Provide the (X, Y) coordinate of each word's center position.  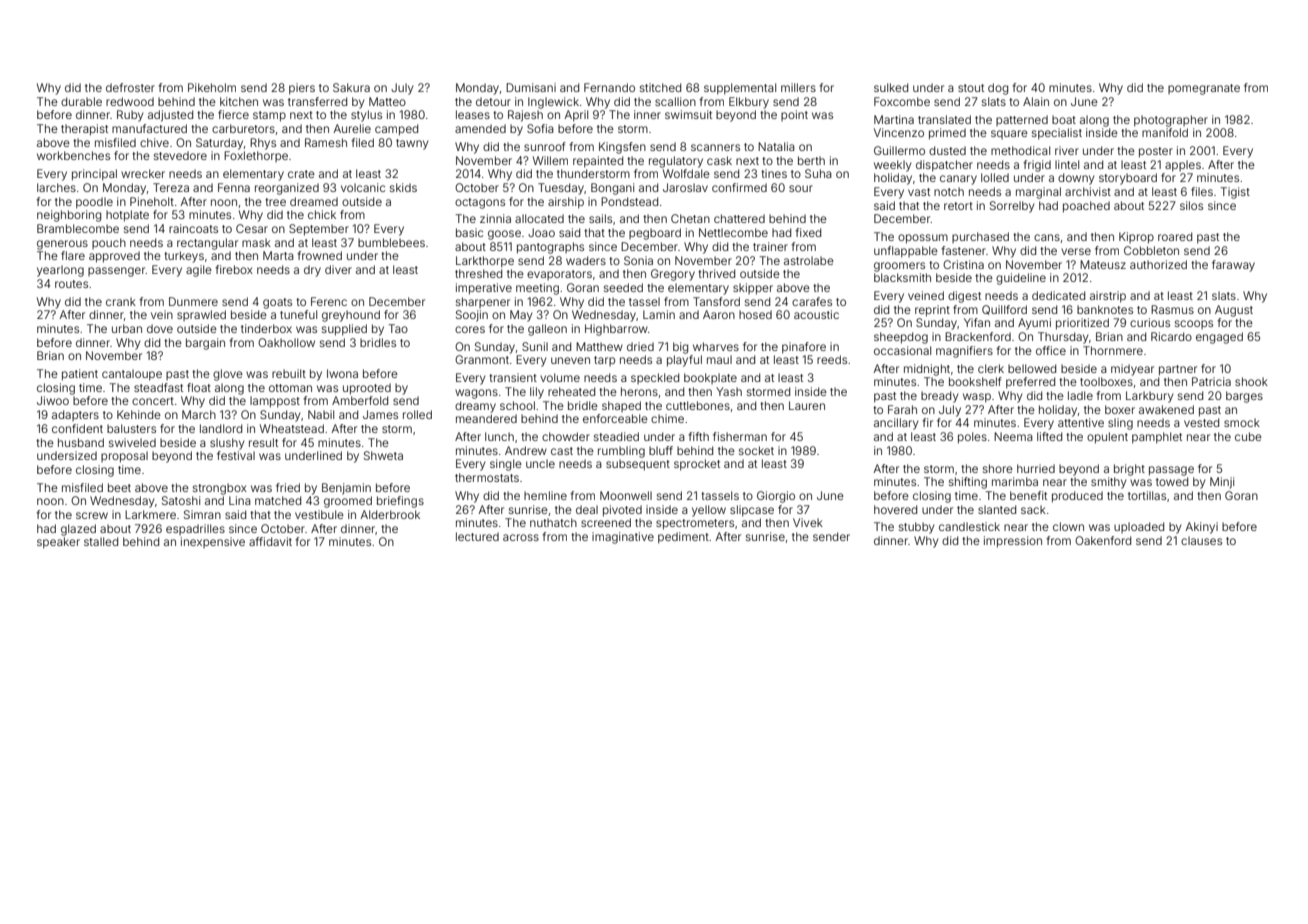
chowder (566, 436)
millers (798, 87)
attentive (1081, 422)
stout (971, 88)
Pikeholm (212, 87)
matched (278, 500)
